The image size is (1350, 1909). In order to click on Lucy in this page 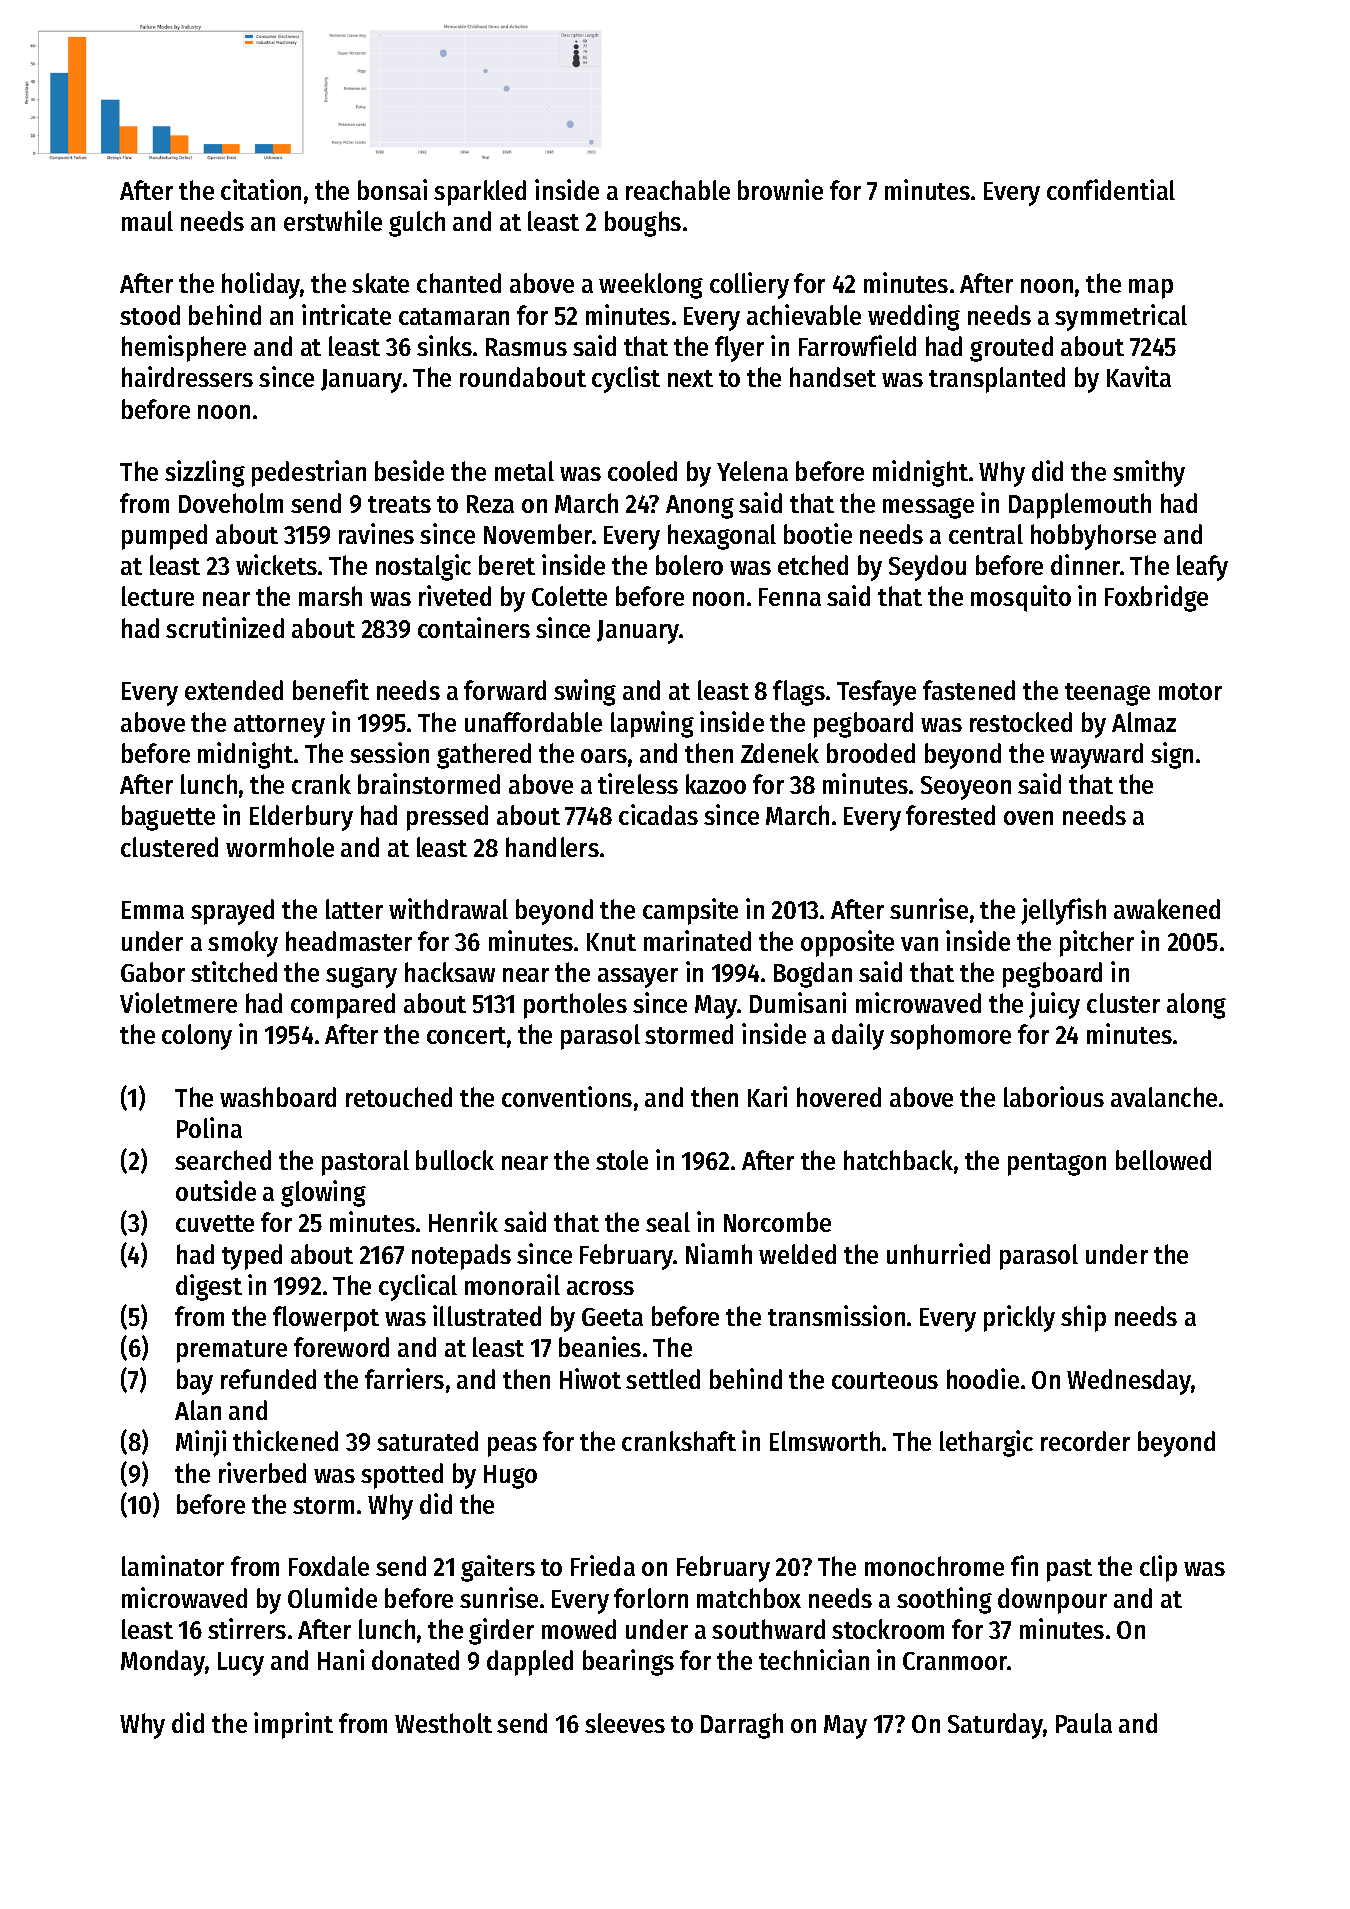, I will do `click(241, 1664)`.
